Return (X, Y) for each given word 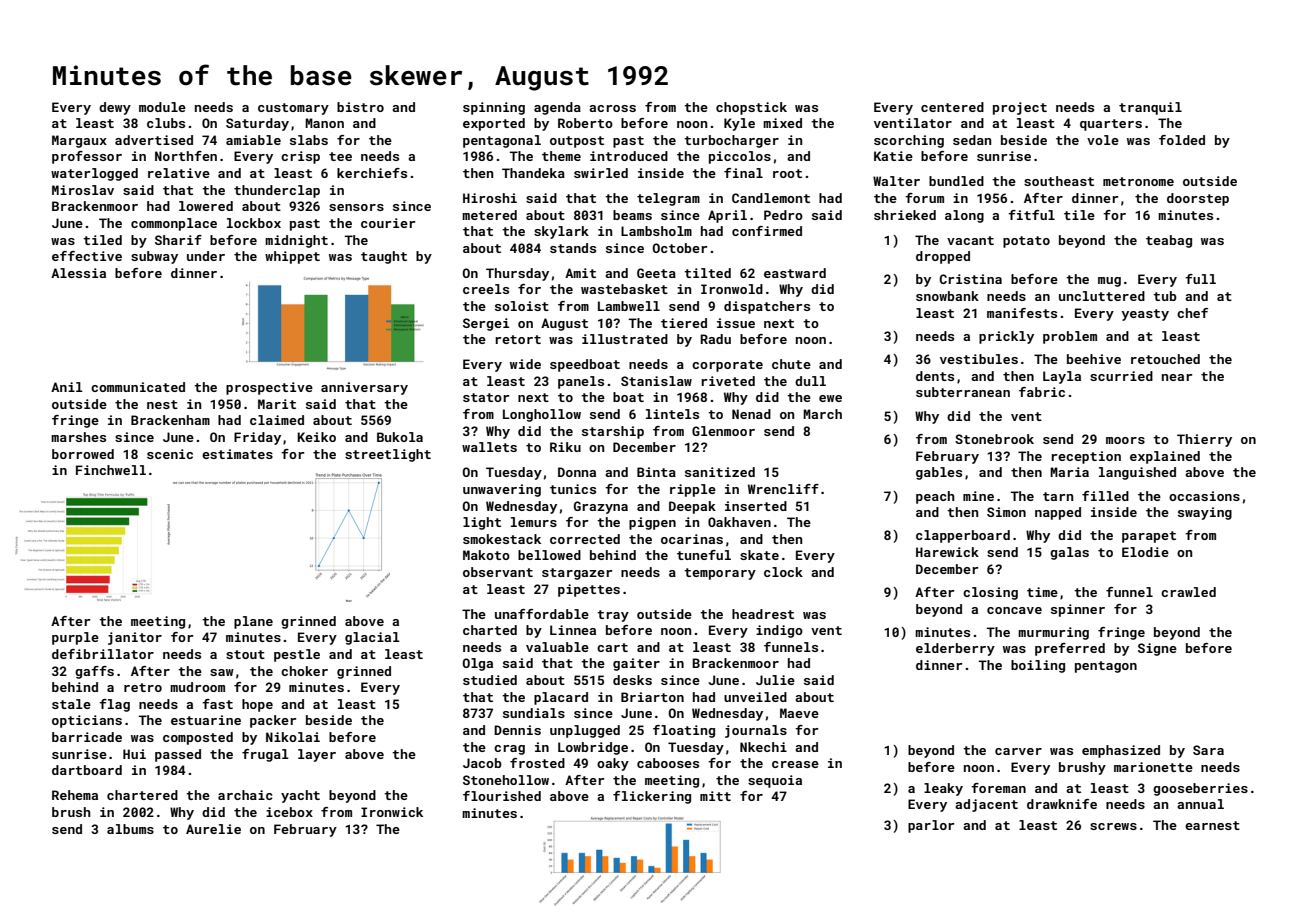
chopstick (751, 108)
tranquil (1150, 108)
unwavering (502, 490)
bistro (360, 107)
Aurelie (213, 829)
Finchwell (111, 470)
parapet (1149, 537)
